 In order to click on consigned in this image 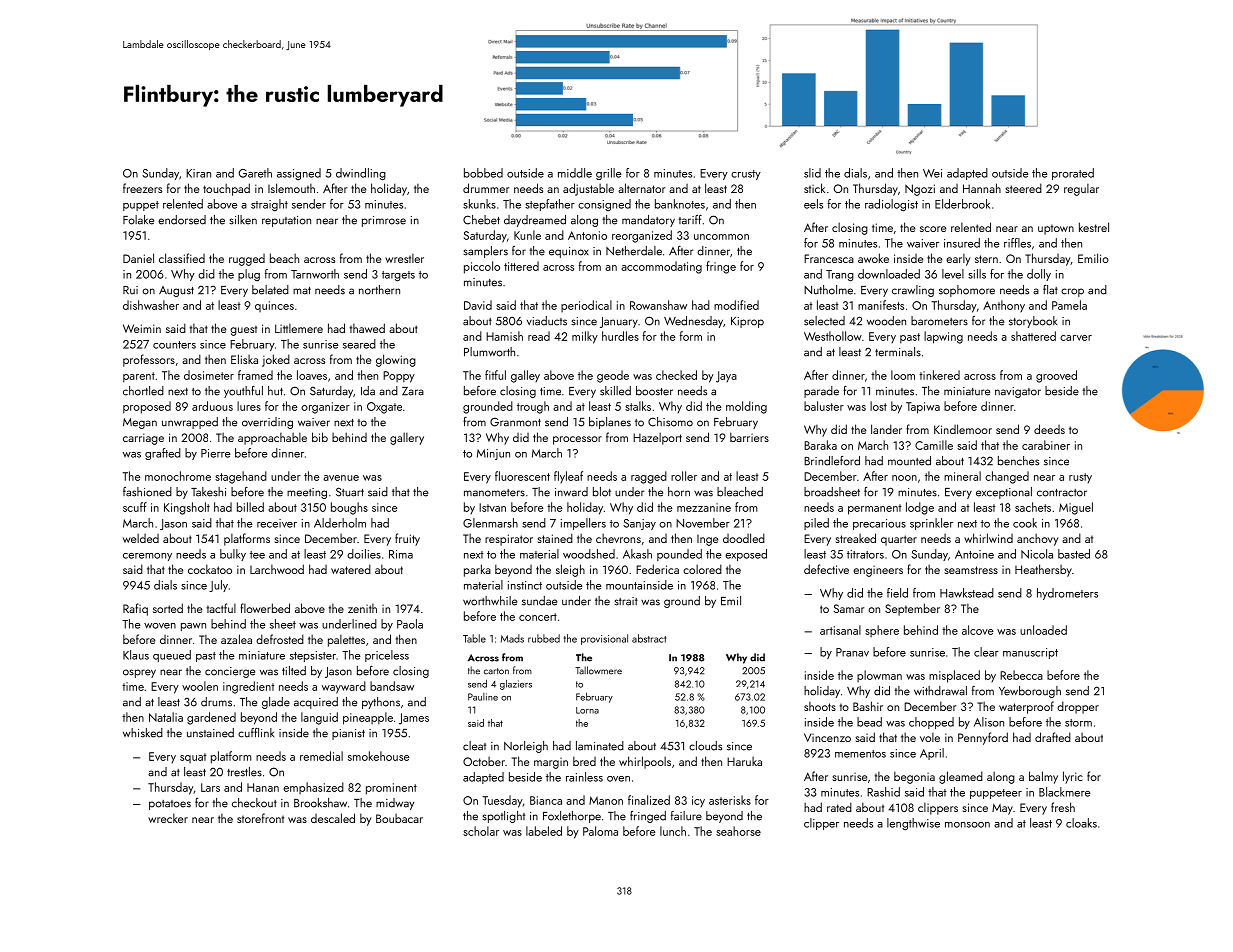, I will do `click(604, 205)`.
